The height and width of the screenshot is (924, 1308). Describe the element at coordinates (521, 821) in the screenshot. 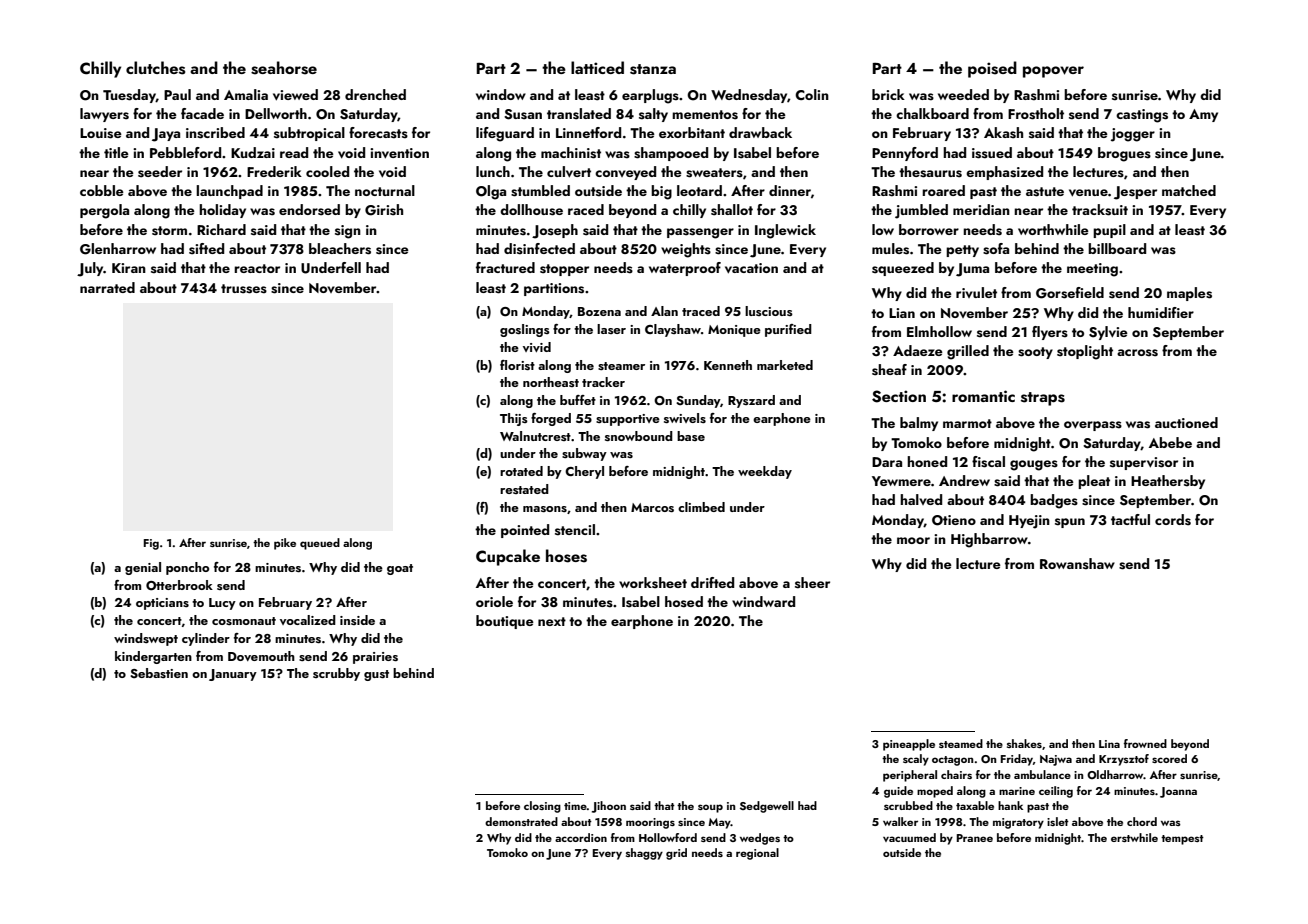

I see `demonstrated` at that location.
